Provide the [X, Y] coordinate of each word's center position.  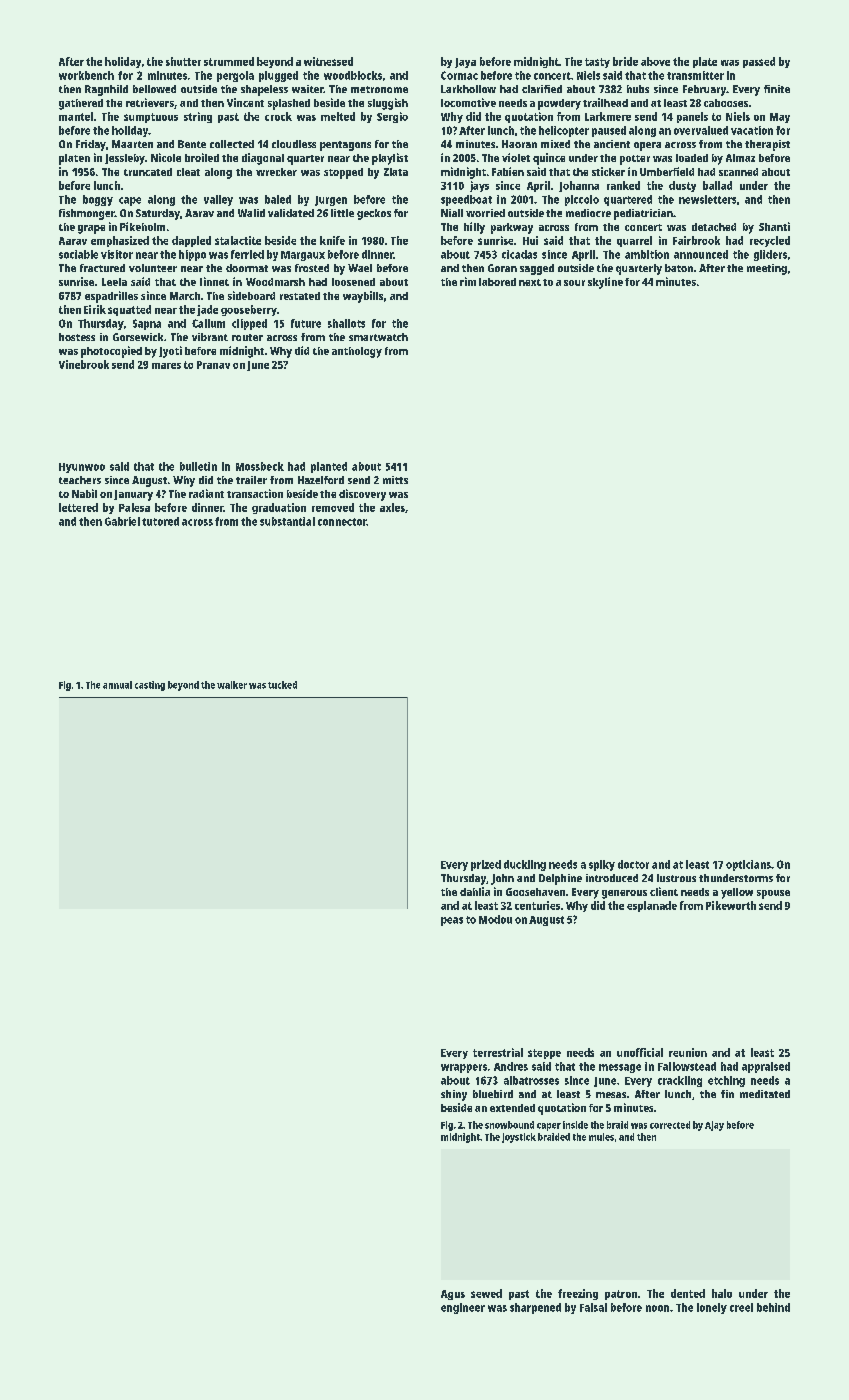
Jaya [465, 63]
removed [333, 507]
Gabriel [122, 521]
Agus [453, 1295]
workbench [86, 75]
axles [392, 507]
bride [625, 61]
